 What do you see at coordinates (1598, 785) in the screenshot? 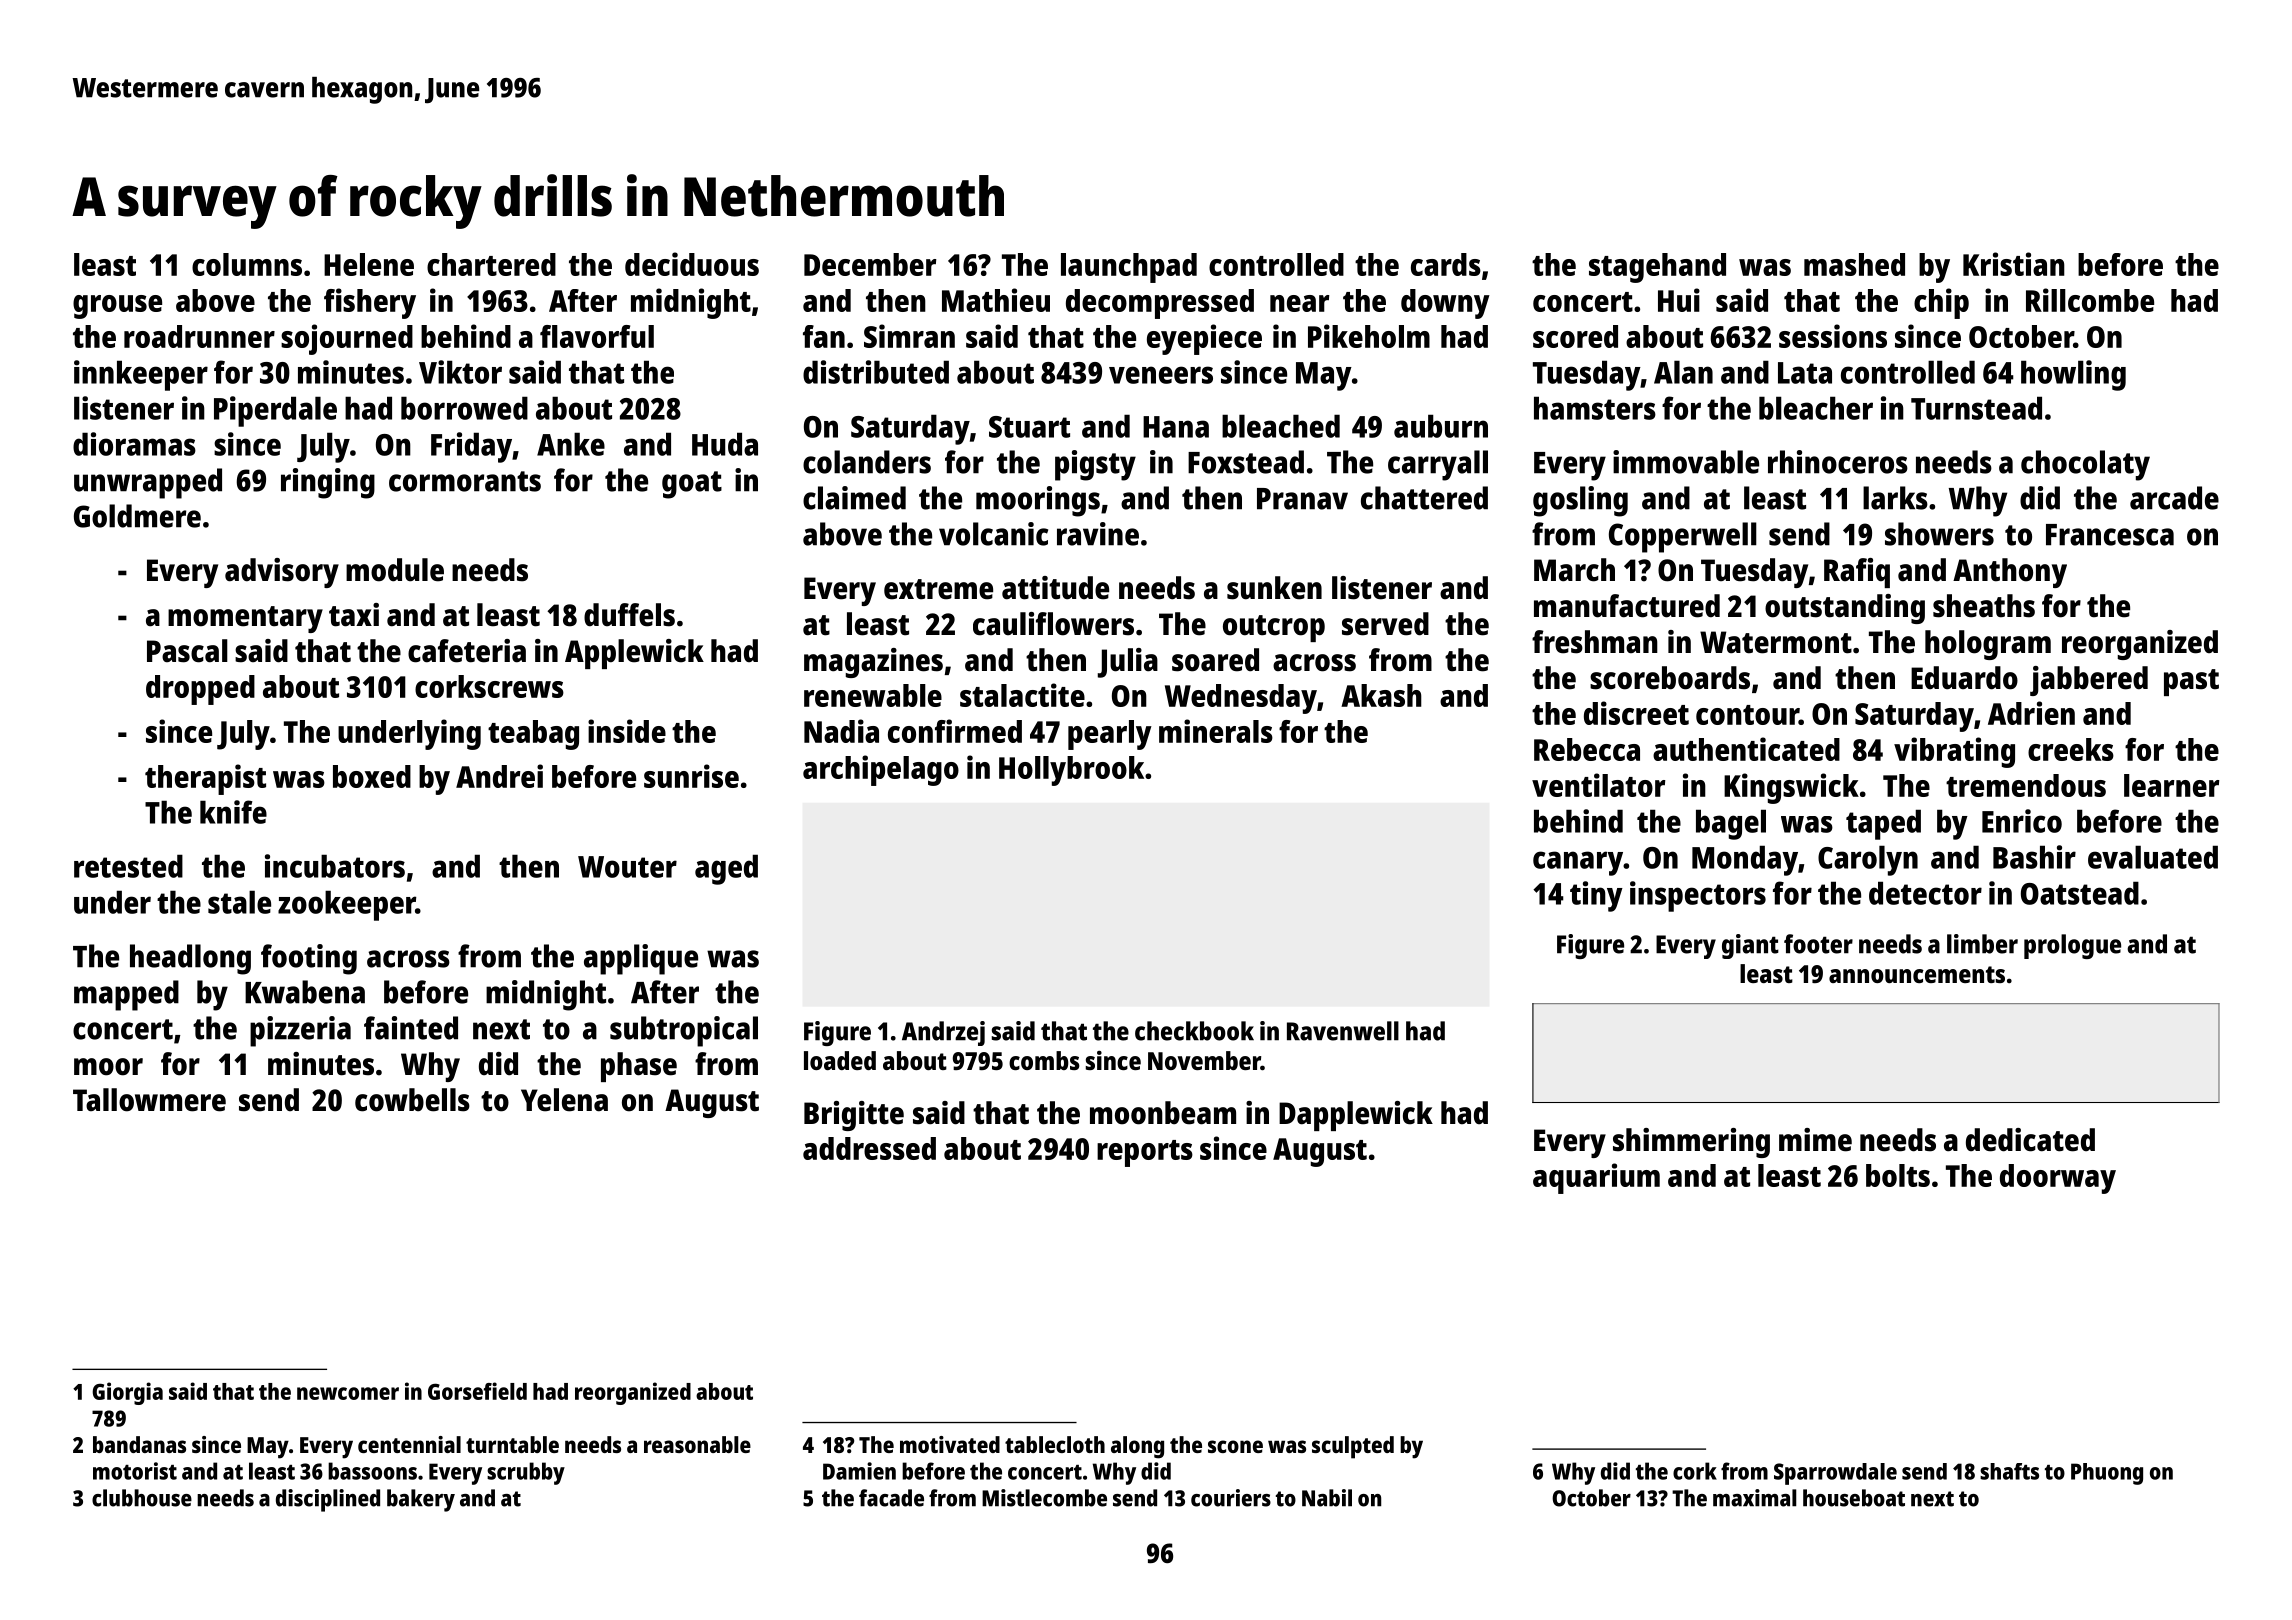
I see `ventilator` at bounding box center [1598, 785].
